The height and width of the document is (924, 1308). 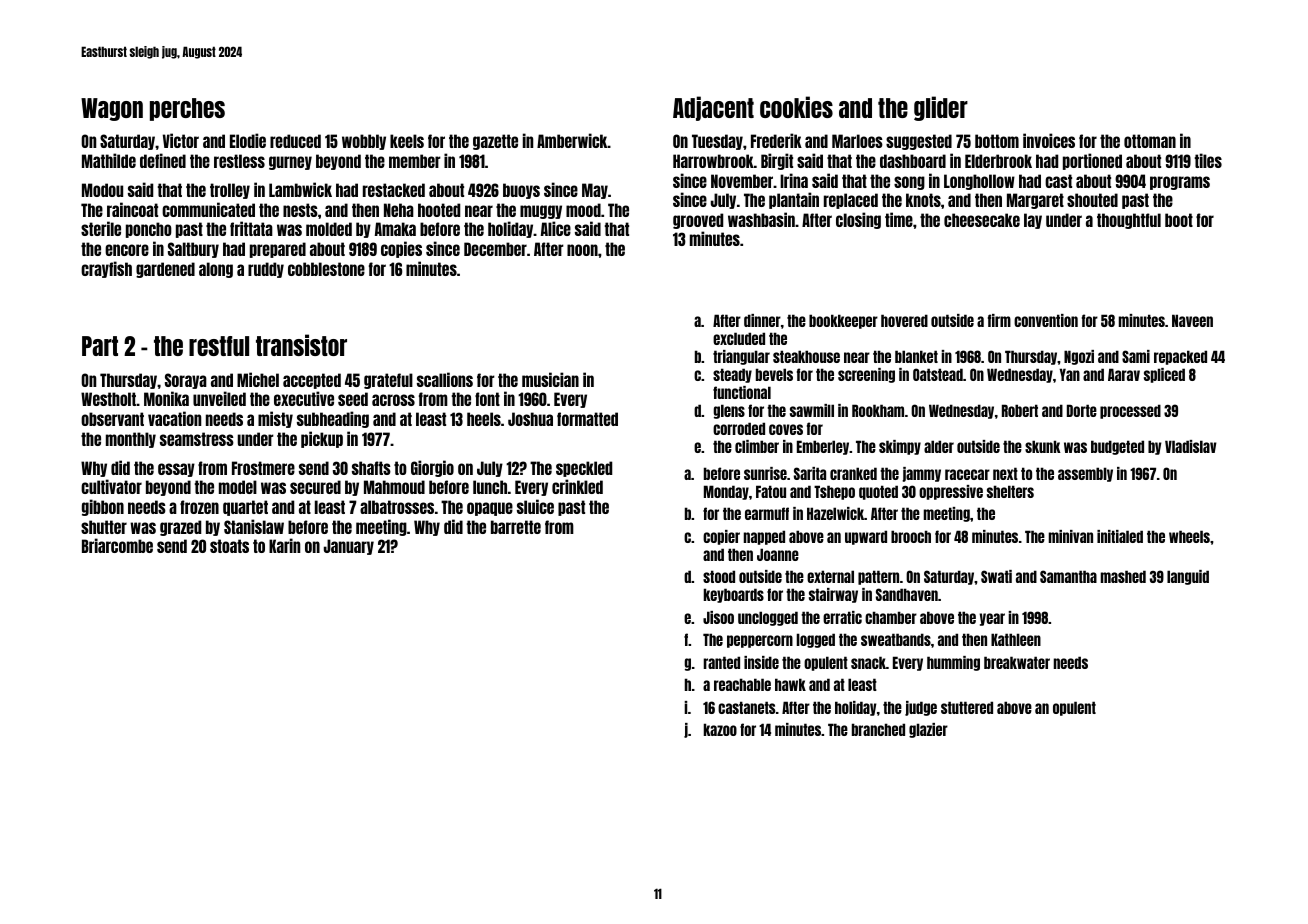 What do you see at coordinates (1191, 446) in the document?
I see `Vladislav` at bounding box center [1191, 446].
